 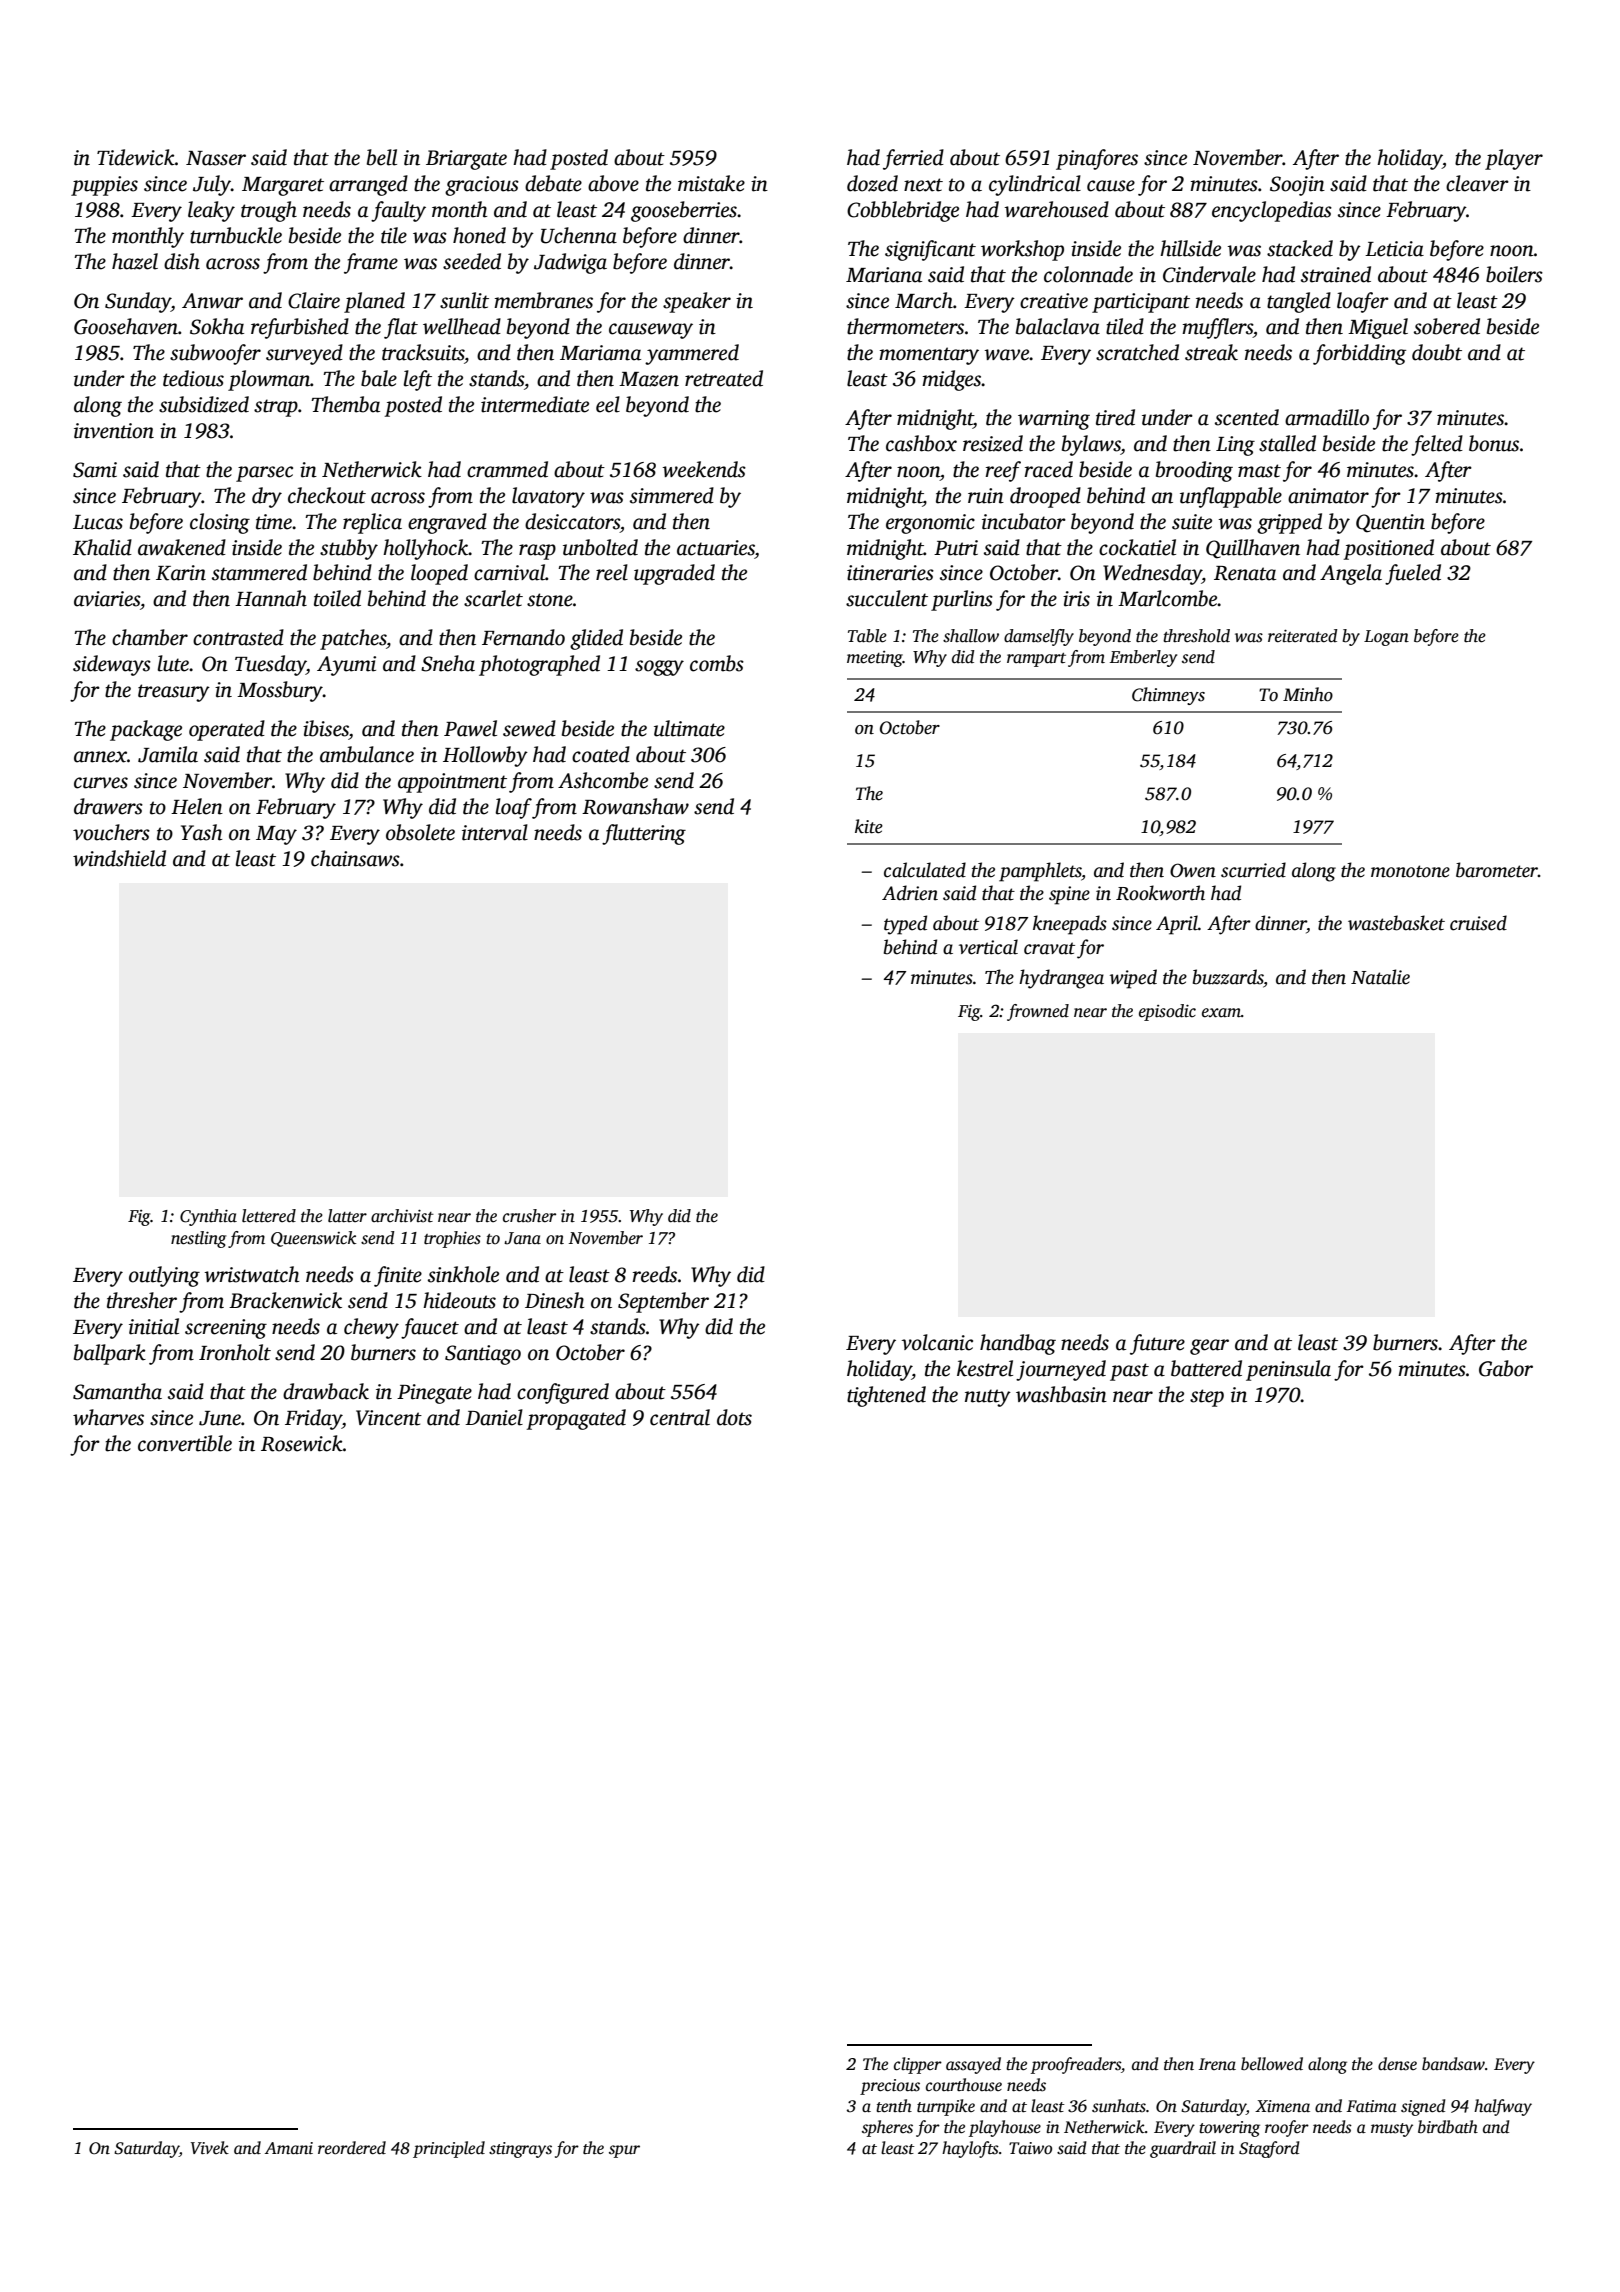 I want to click on ferried, so click(x=913, y=159).
